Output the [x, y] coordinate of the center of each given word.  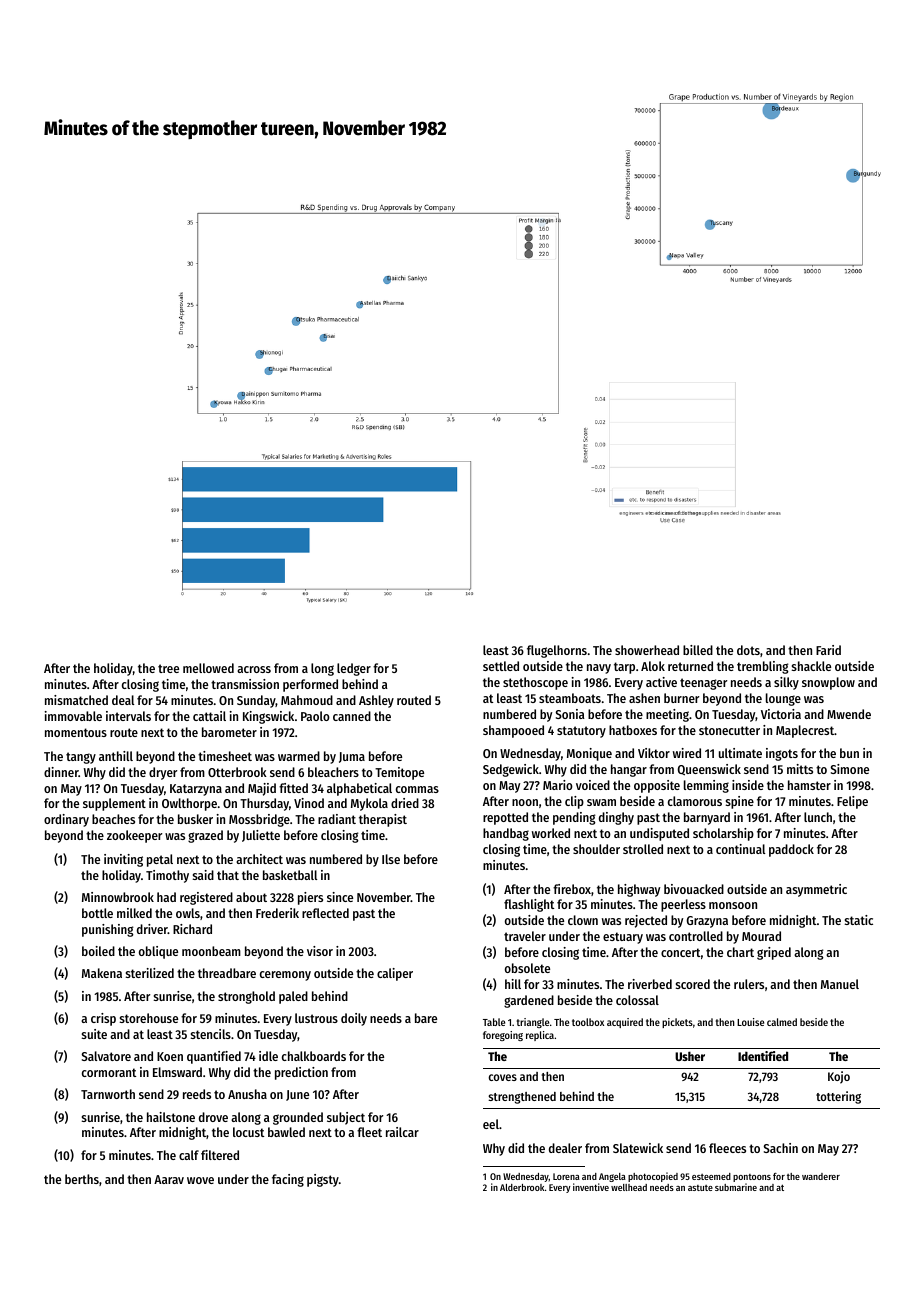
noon [525, 802]
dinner [61, 772]
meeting [667, 715]
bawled [286, 1132]
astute [700, 1188]
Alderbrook [522, 1187]
